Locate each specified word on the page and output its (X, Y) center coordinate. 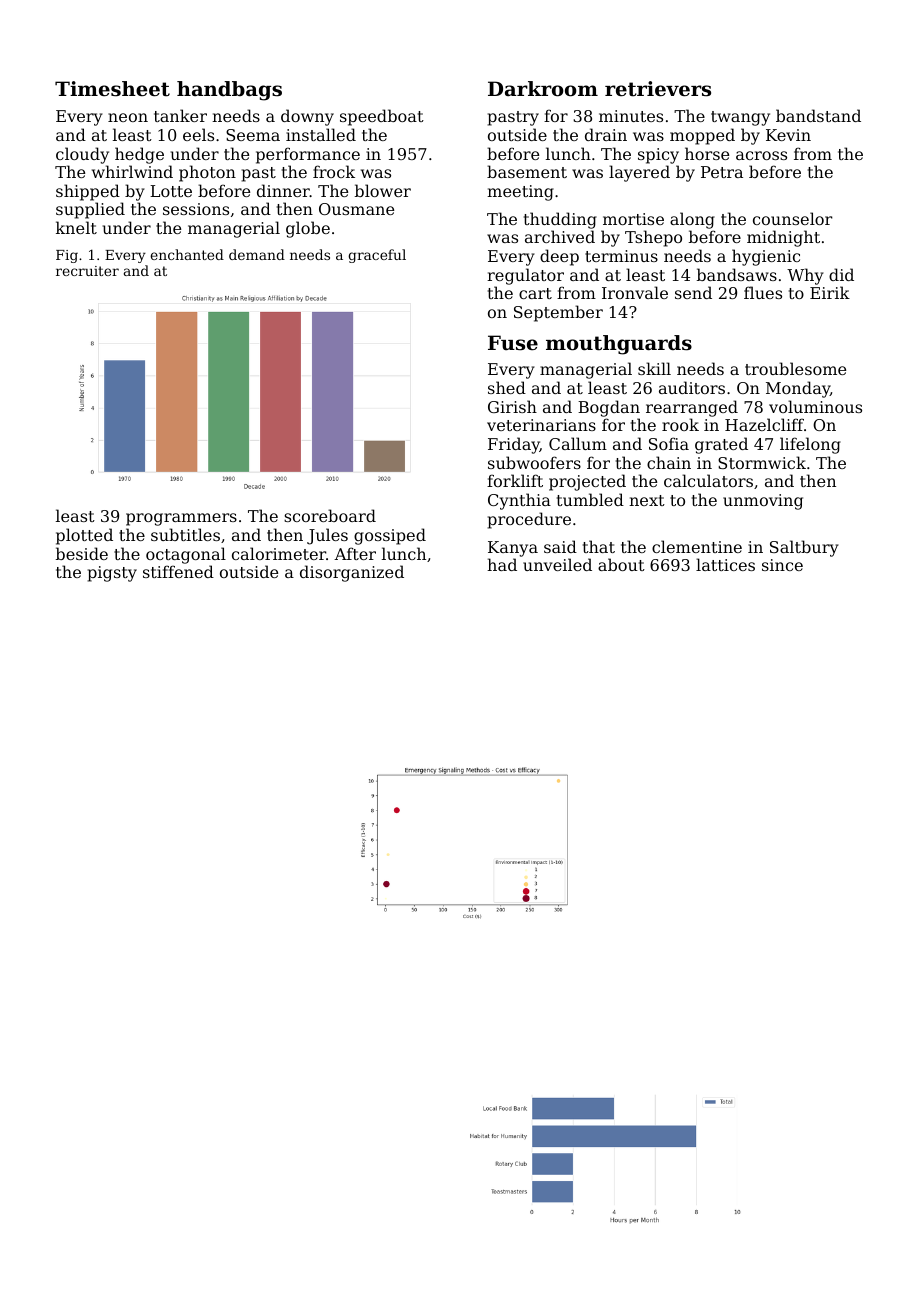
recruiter (87, 271)
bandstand (818, 115)
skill (654, 368)
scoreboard (330, 515)
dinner (283, 190)
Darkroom (543, 89)
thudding (560, 220)
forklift (515, 480)
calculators (708, 480)
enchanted (187, 254)
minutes (631, 116)
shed (507, 387)
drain (606, 134)
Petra (722, 172)
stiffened (178, 571)
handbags (229, 91)
